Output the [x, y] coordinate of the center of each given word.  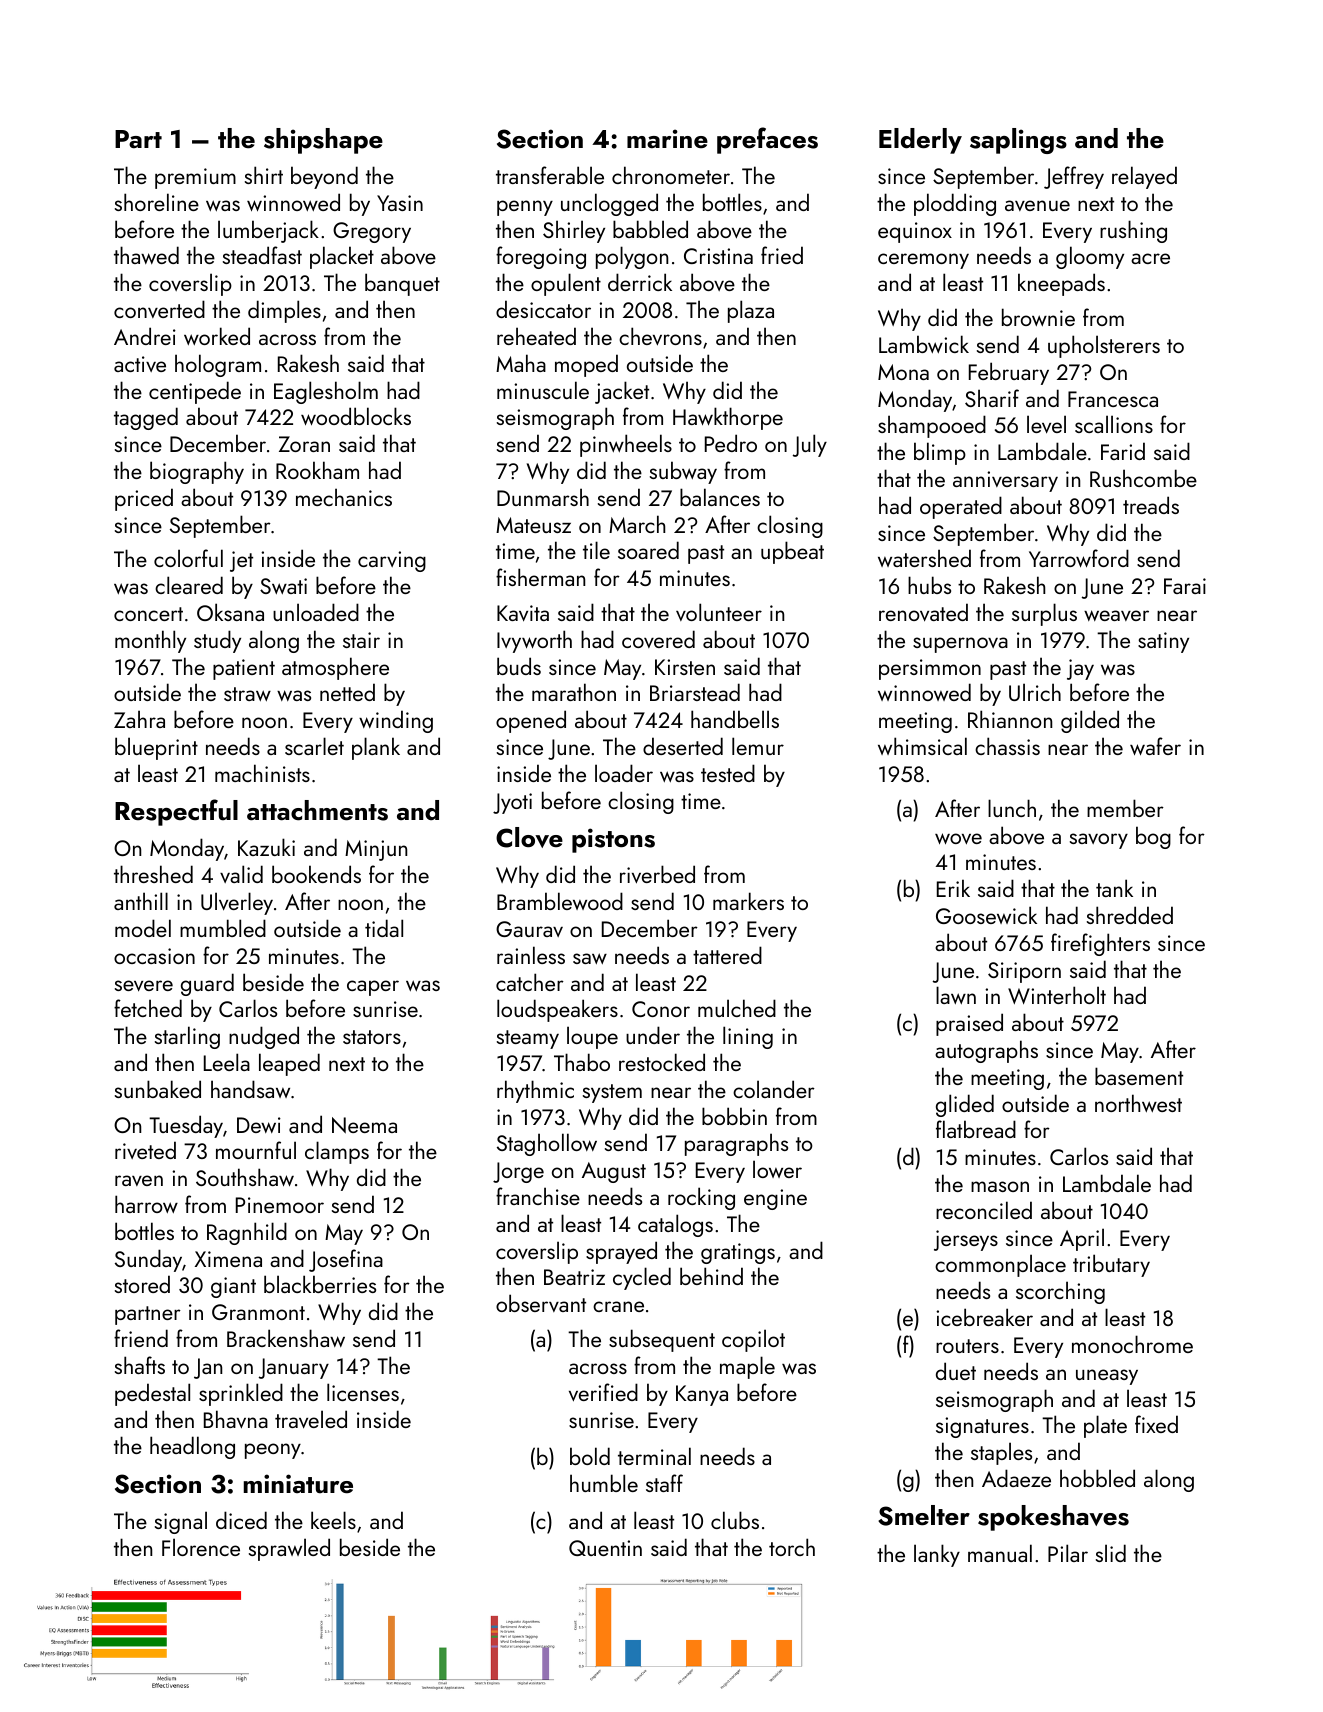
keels [333, 1520]
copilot [753, 1340]
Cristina [718, 256]
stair [361, 640]
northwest [1138, 1103]
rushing [1133, 231]
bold [590, 1456]
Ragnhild [247, 1233]
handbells [735, 719]
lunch [1012, 808]
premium [195, 178]
